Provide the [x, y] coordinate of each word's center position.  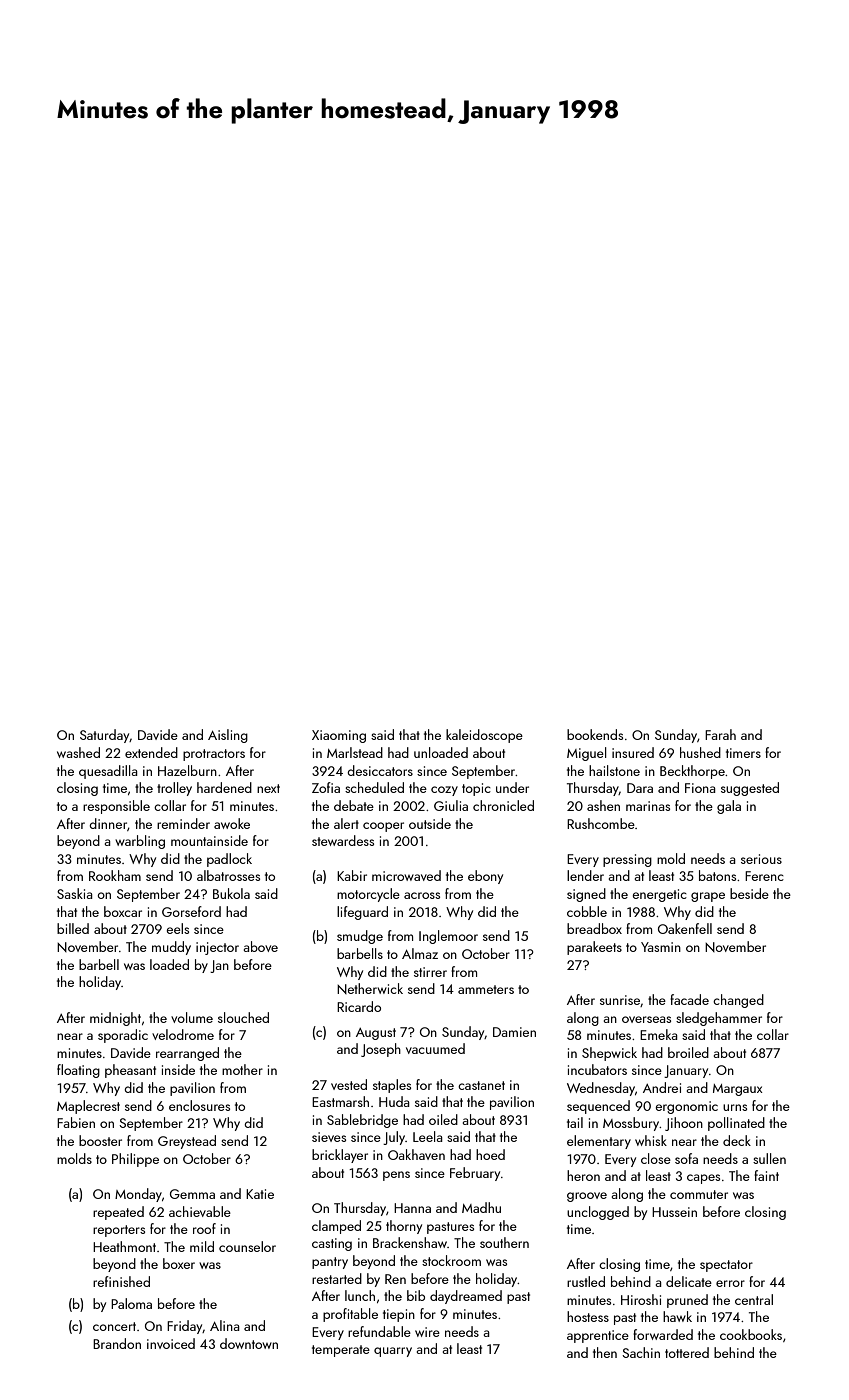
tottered [687, 1352]
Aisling [228, 736]
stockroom [451, 1260]
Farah [720, 734]
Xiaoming [339, 736]
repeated [118, 1213]
